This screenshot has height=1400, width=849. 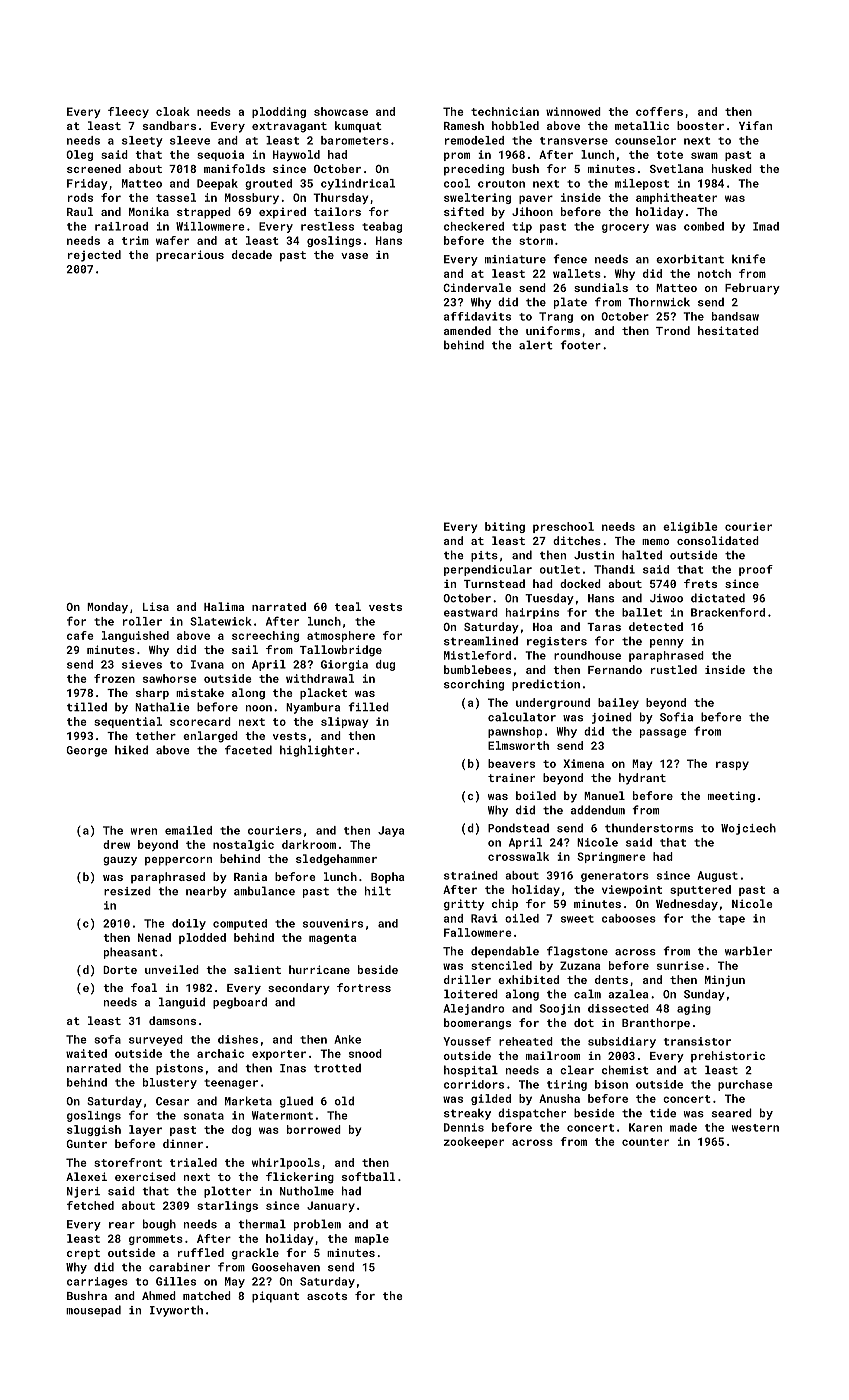 What do you see at coordinates (477, 316) in the screenshot?
I see `affidavits` at bounding box center [477, 316].
